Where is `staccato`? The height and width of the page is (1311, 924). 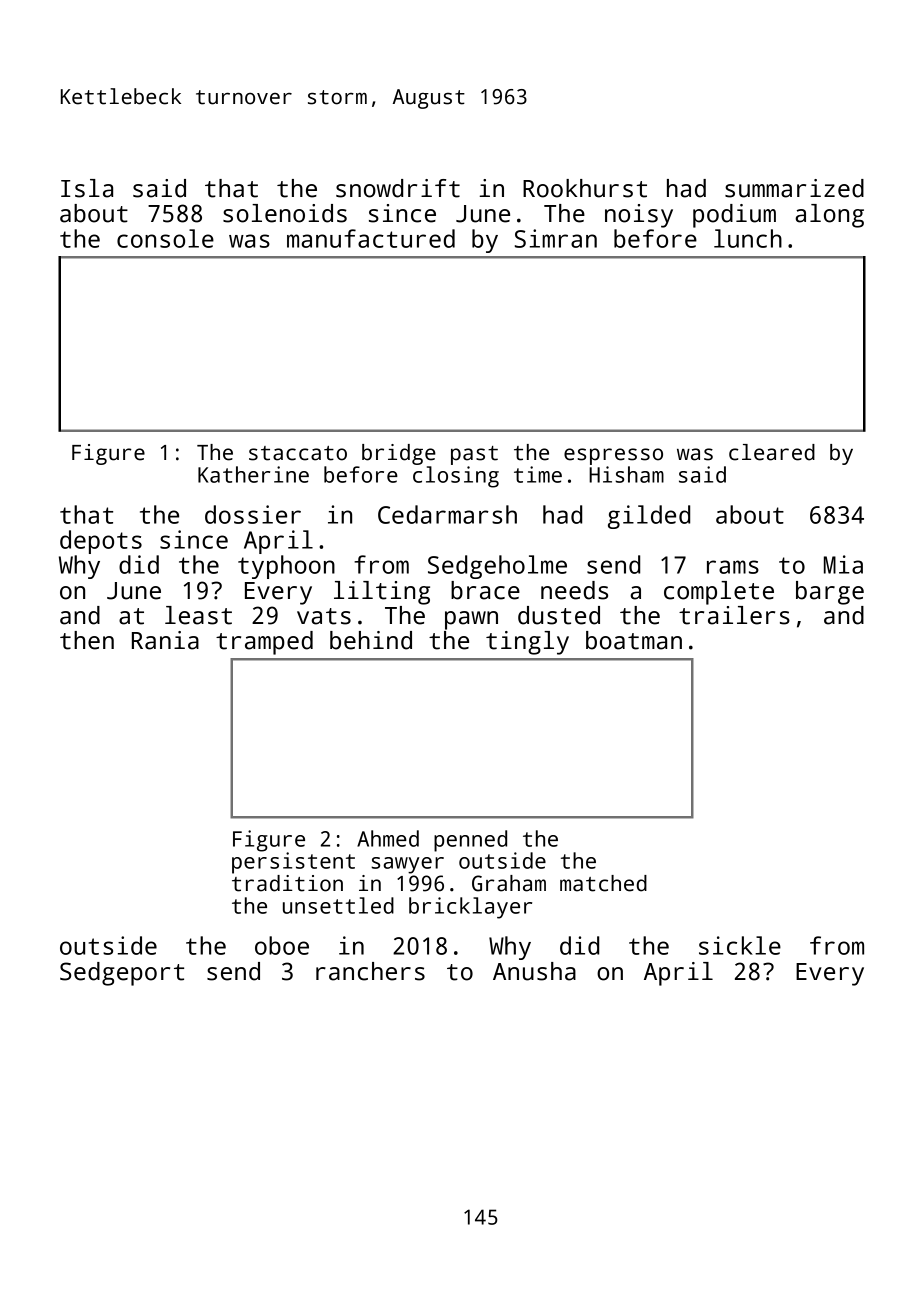 staccato is located at coordinates (298, 453).
